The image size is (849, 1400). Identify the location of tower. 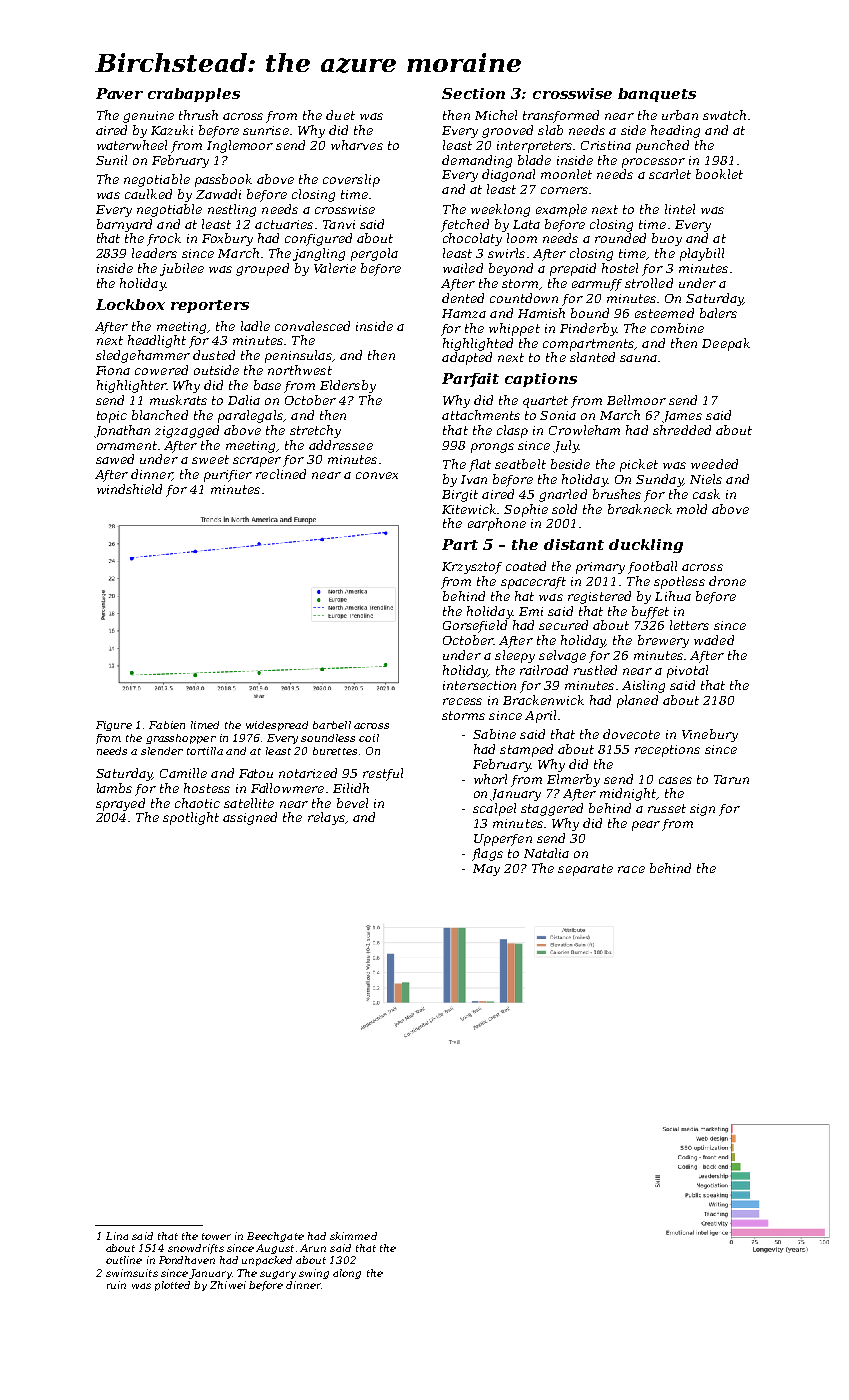
(216, 1236).
